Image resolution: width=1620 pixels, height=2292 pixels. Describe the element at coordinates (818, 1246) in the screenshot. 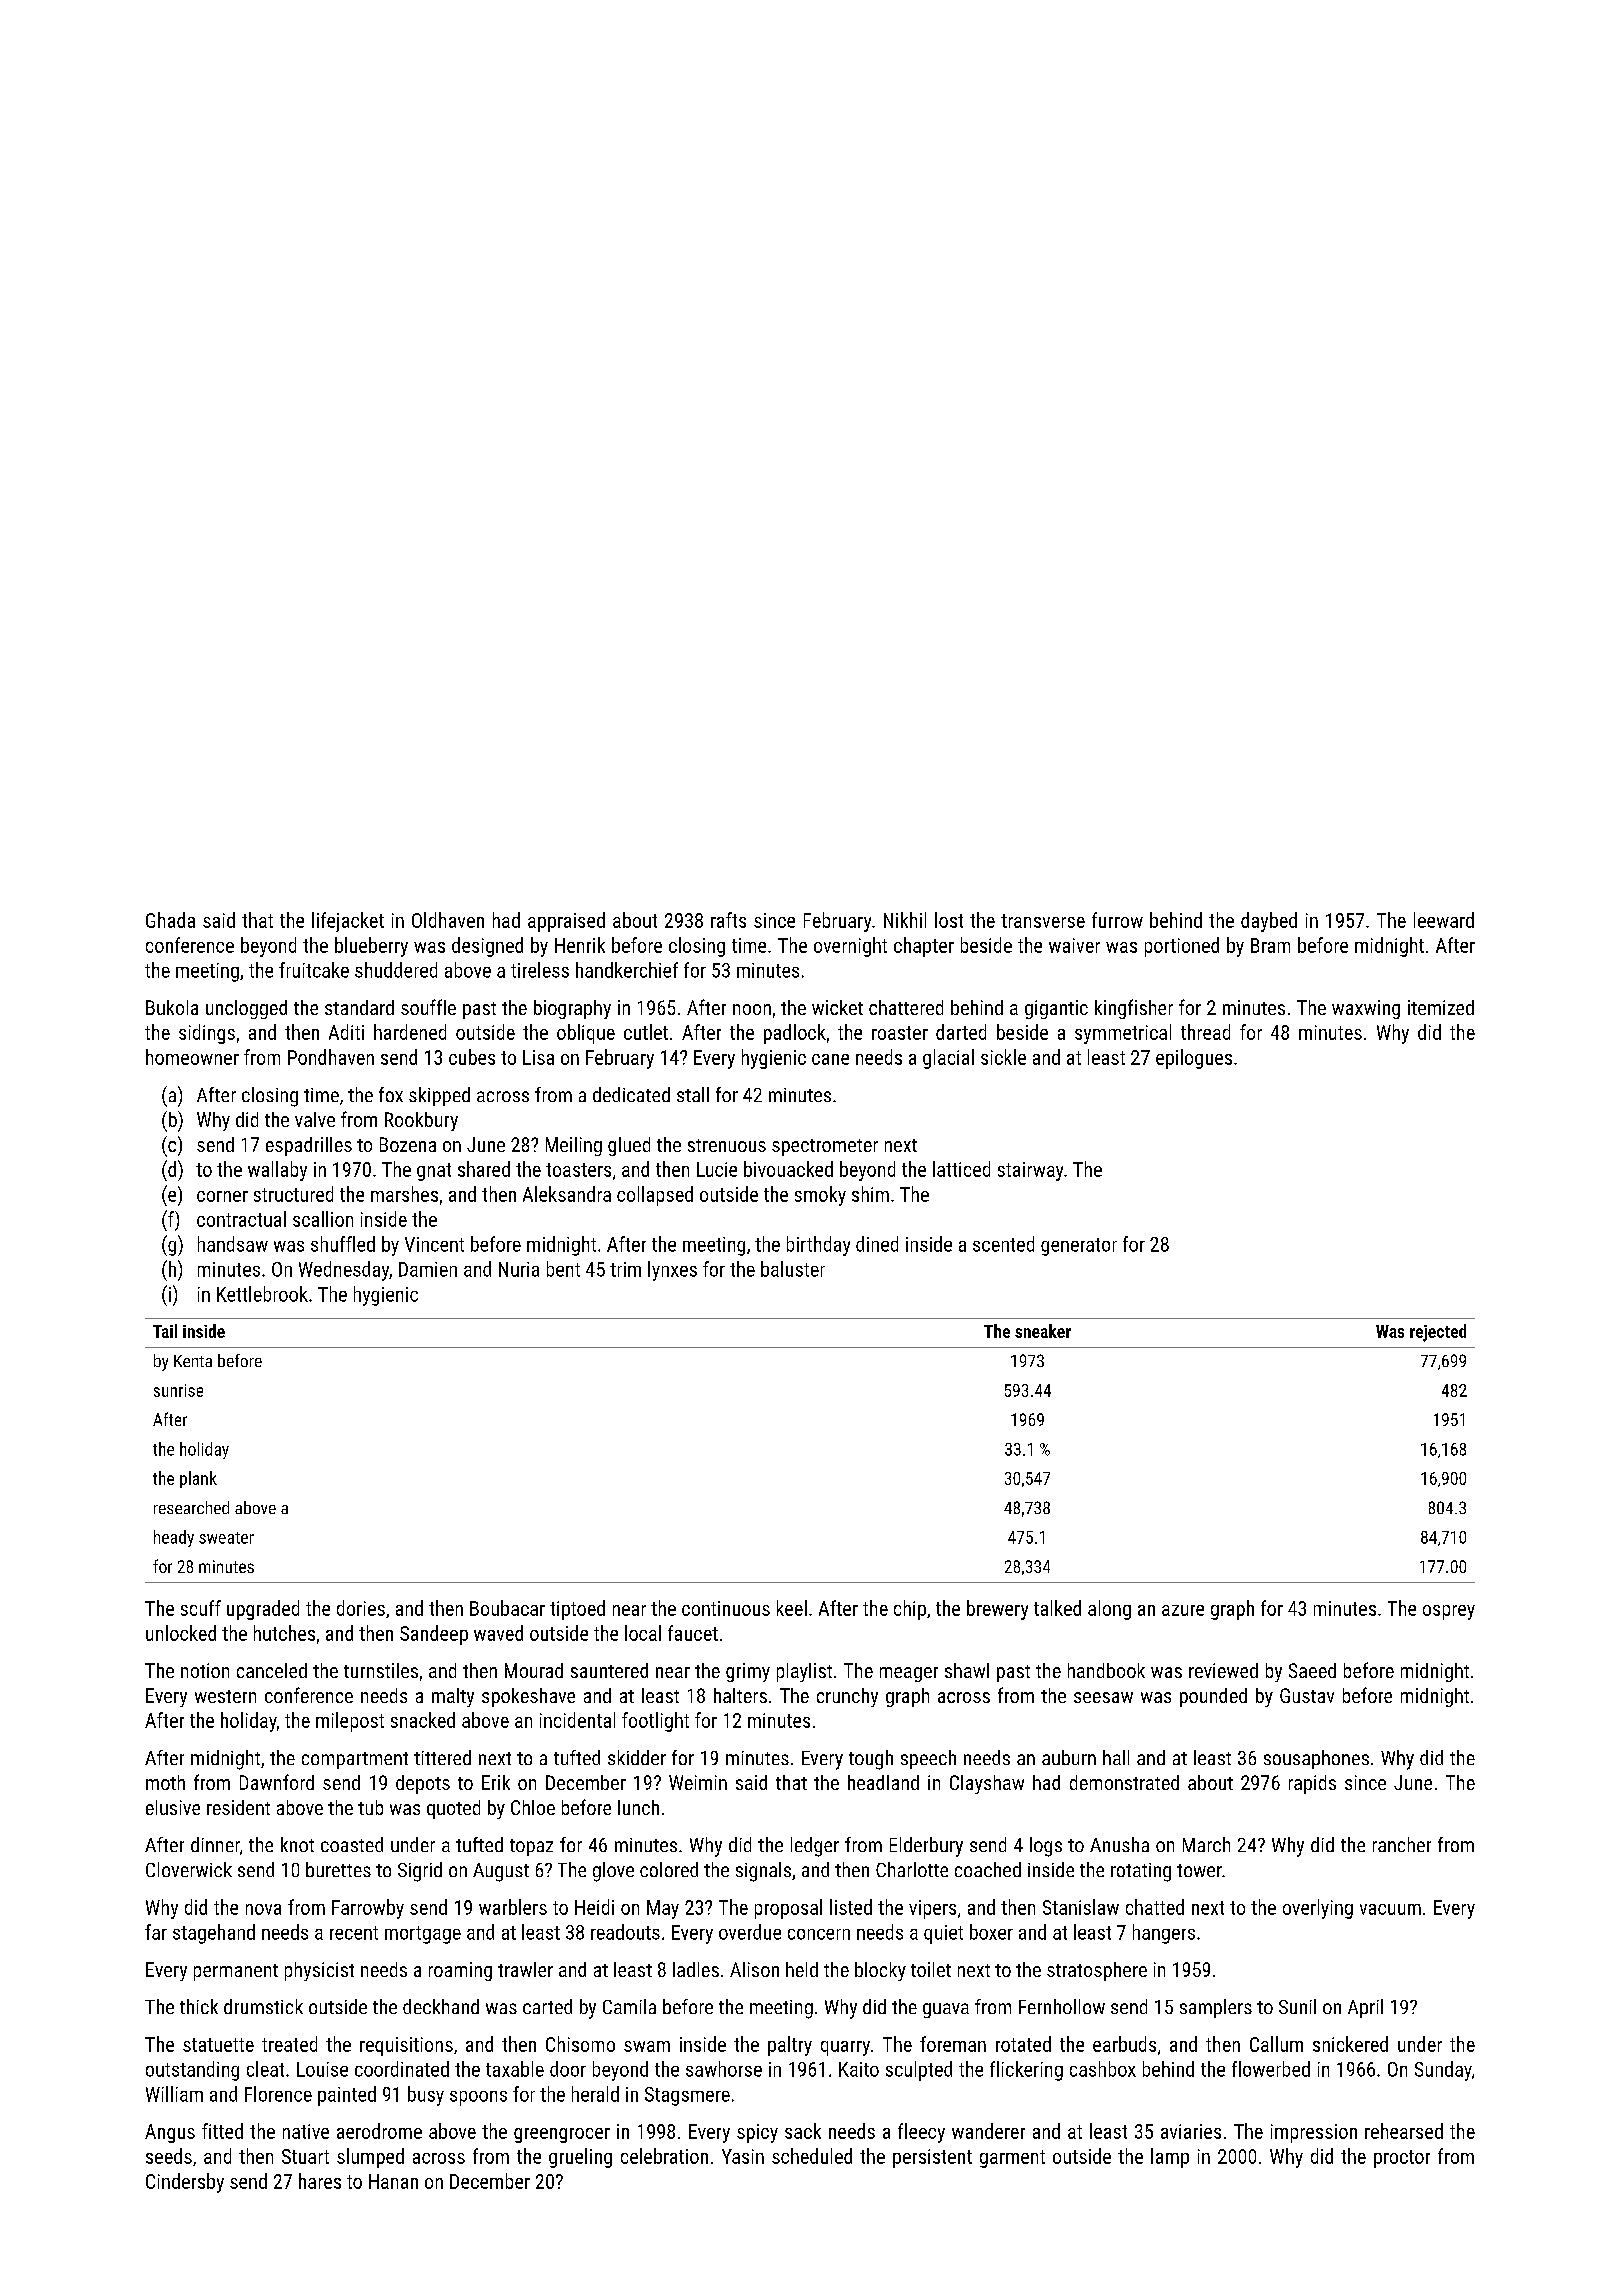

I see `birthday` at that location.
